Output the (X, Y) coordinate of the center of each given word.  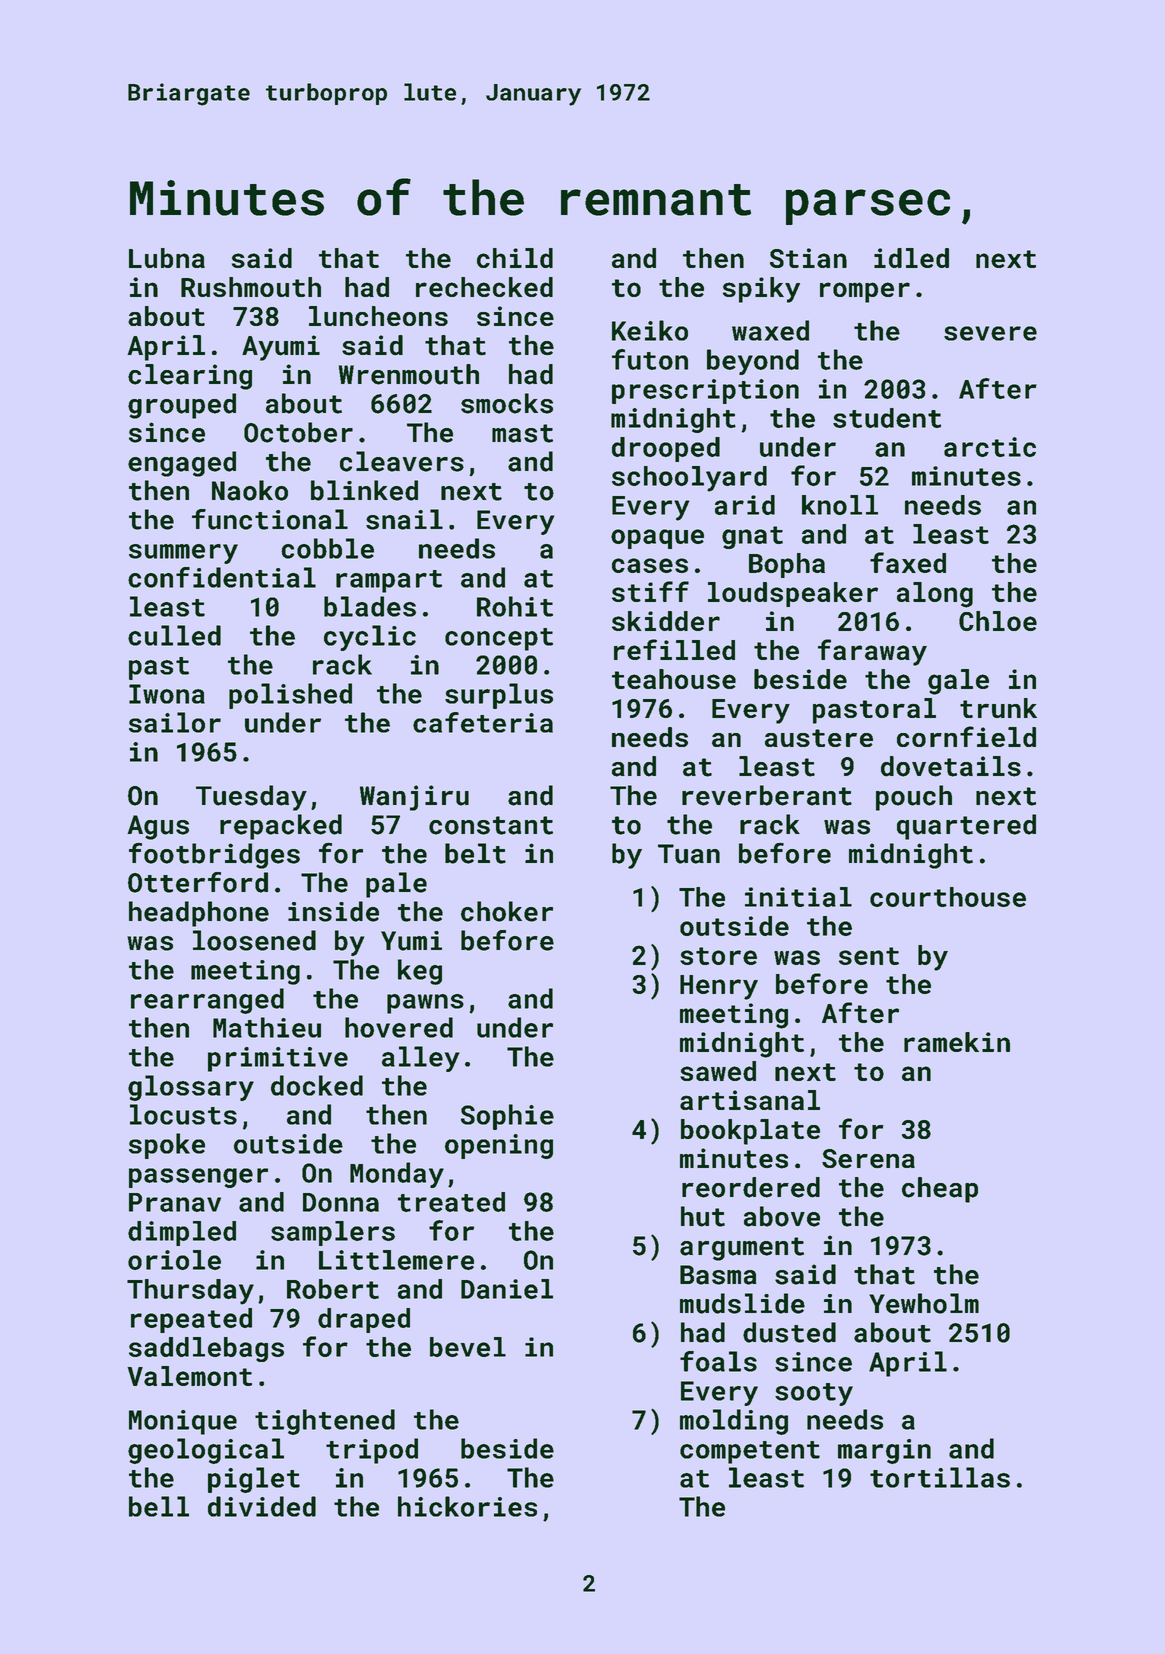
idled (911, 258)
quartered (966, 827)
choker (507, 911)
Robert (333, 1289)
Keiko (650, 330)
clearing (190, 377)
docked (317, 1085)
